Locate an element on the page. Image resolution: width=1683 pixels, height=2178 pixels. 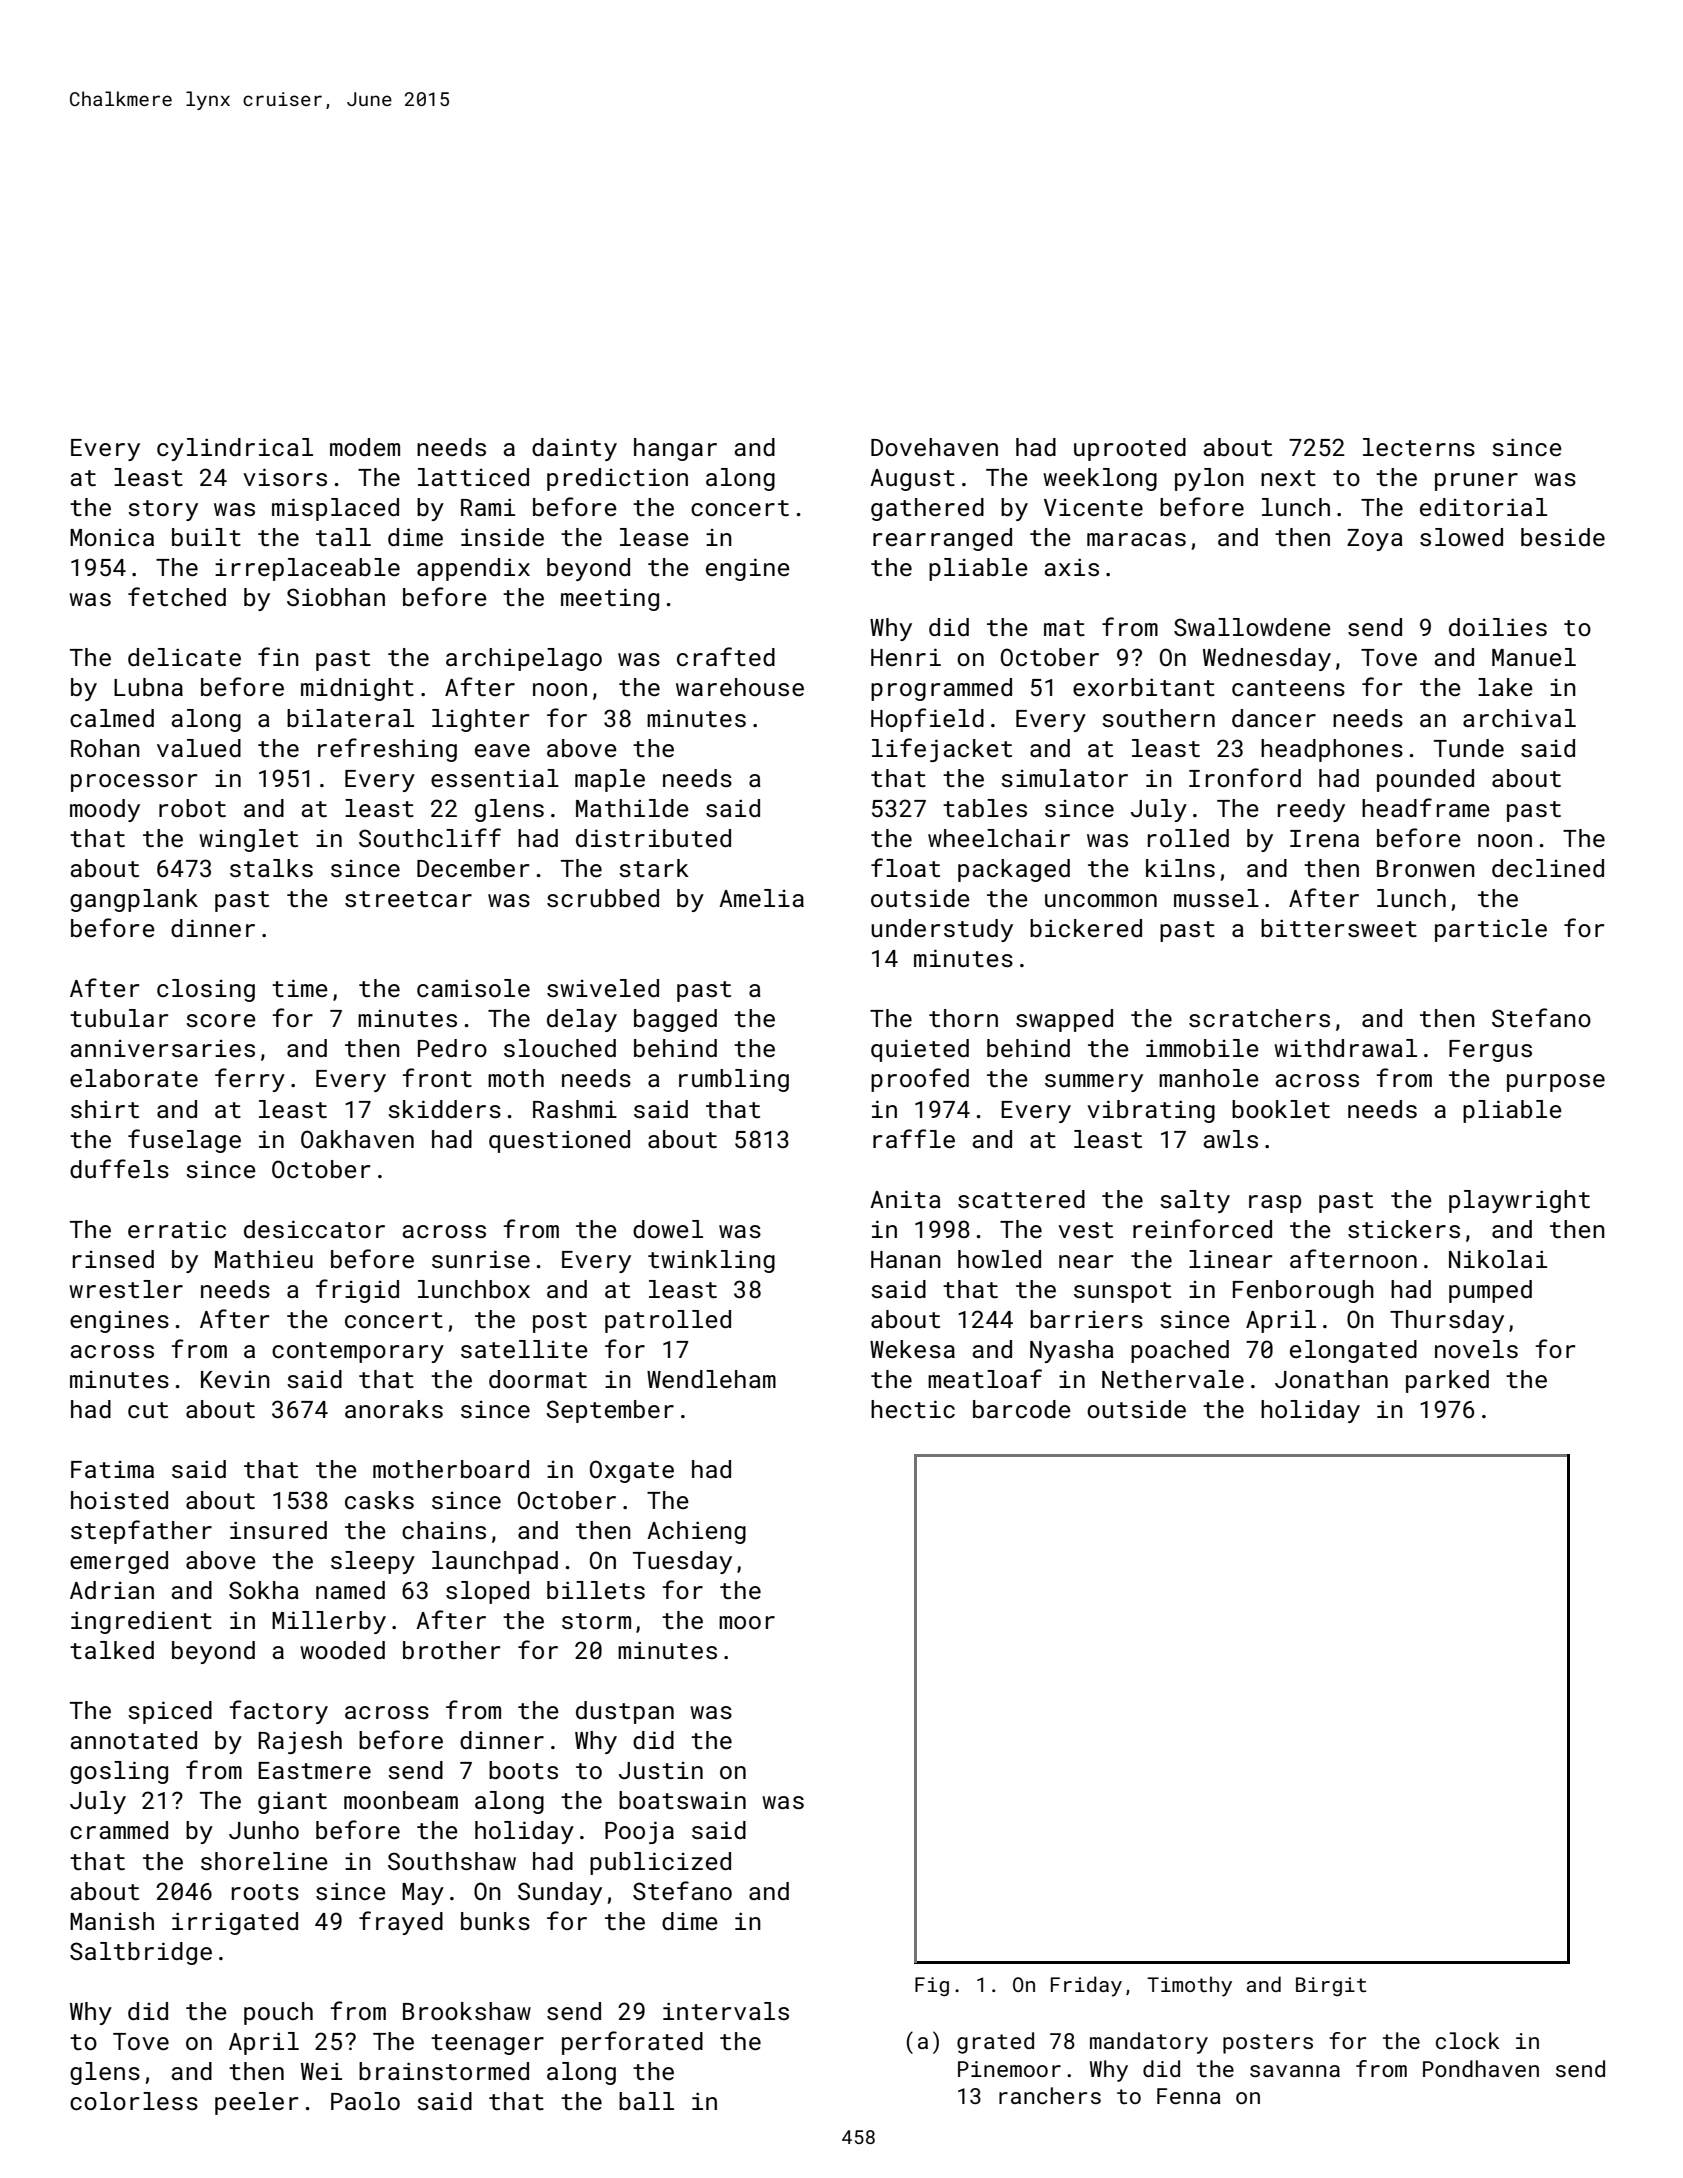
boatswain is located at coordinates (682, 1800).
